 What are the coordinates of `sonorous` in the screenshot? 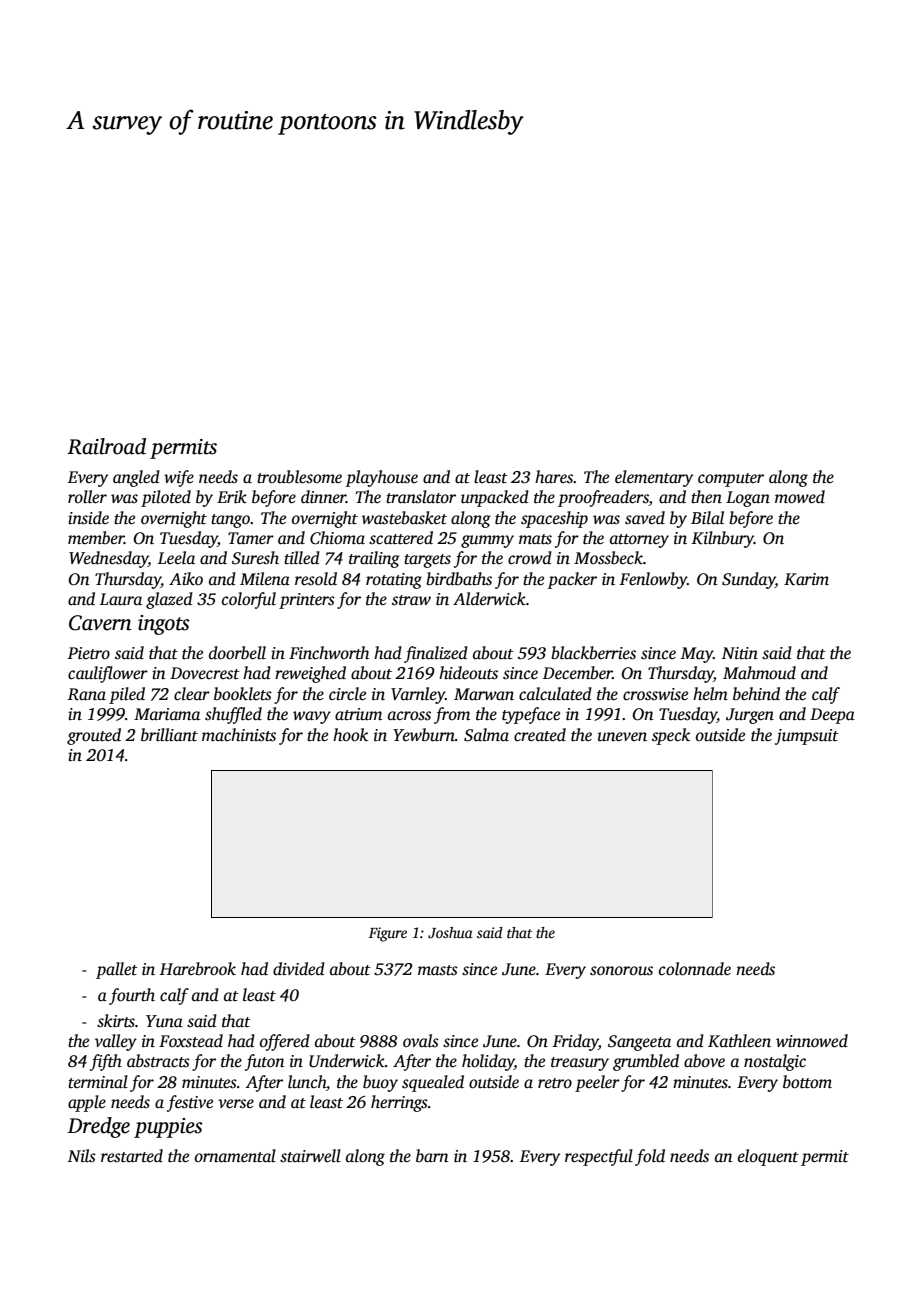 It's located at (621, 971).
